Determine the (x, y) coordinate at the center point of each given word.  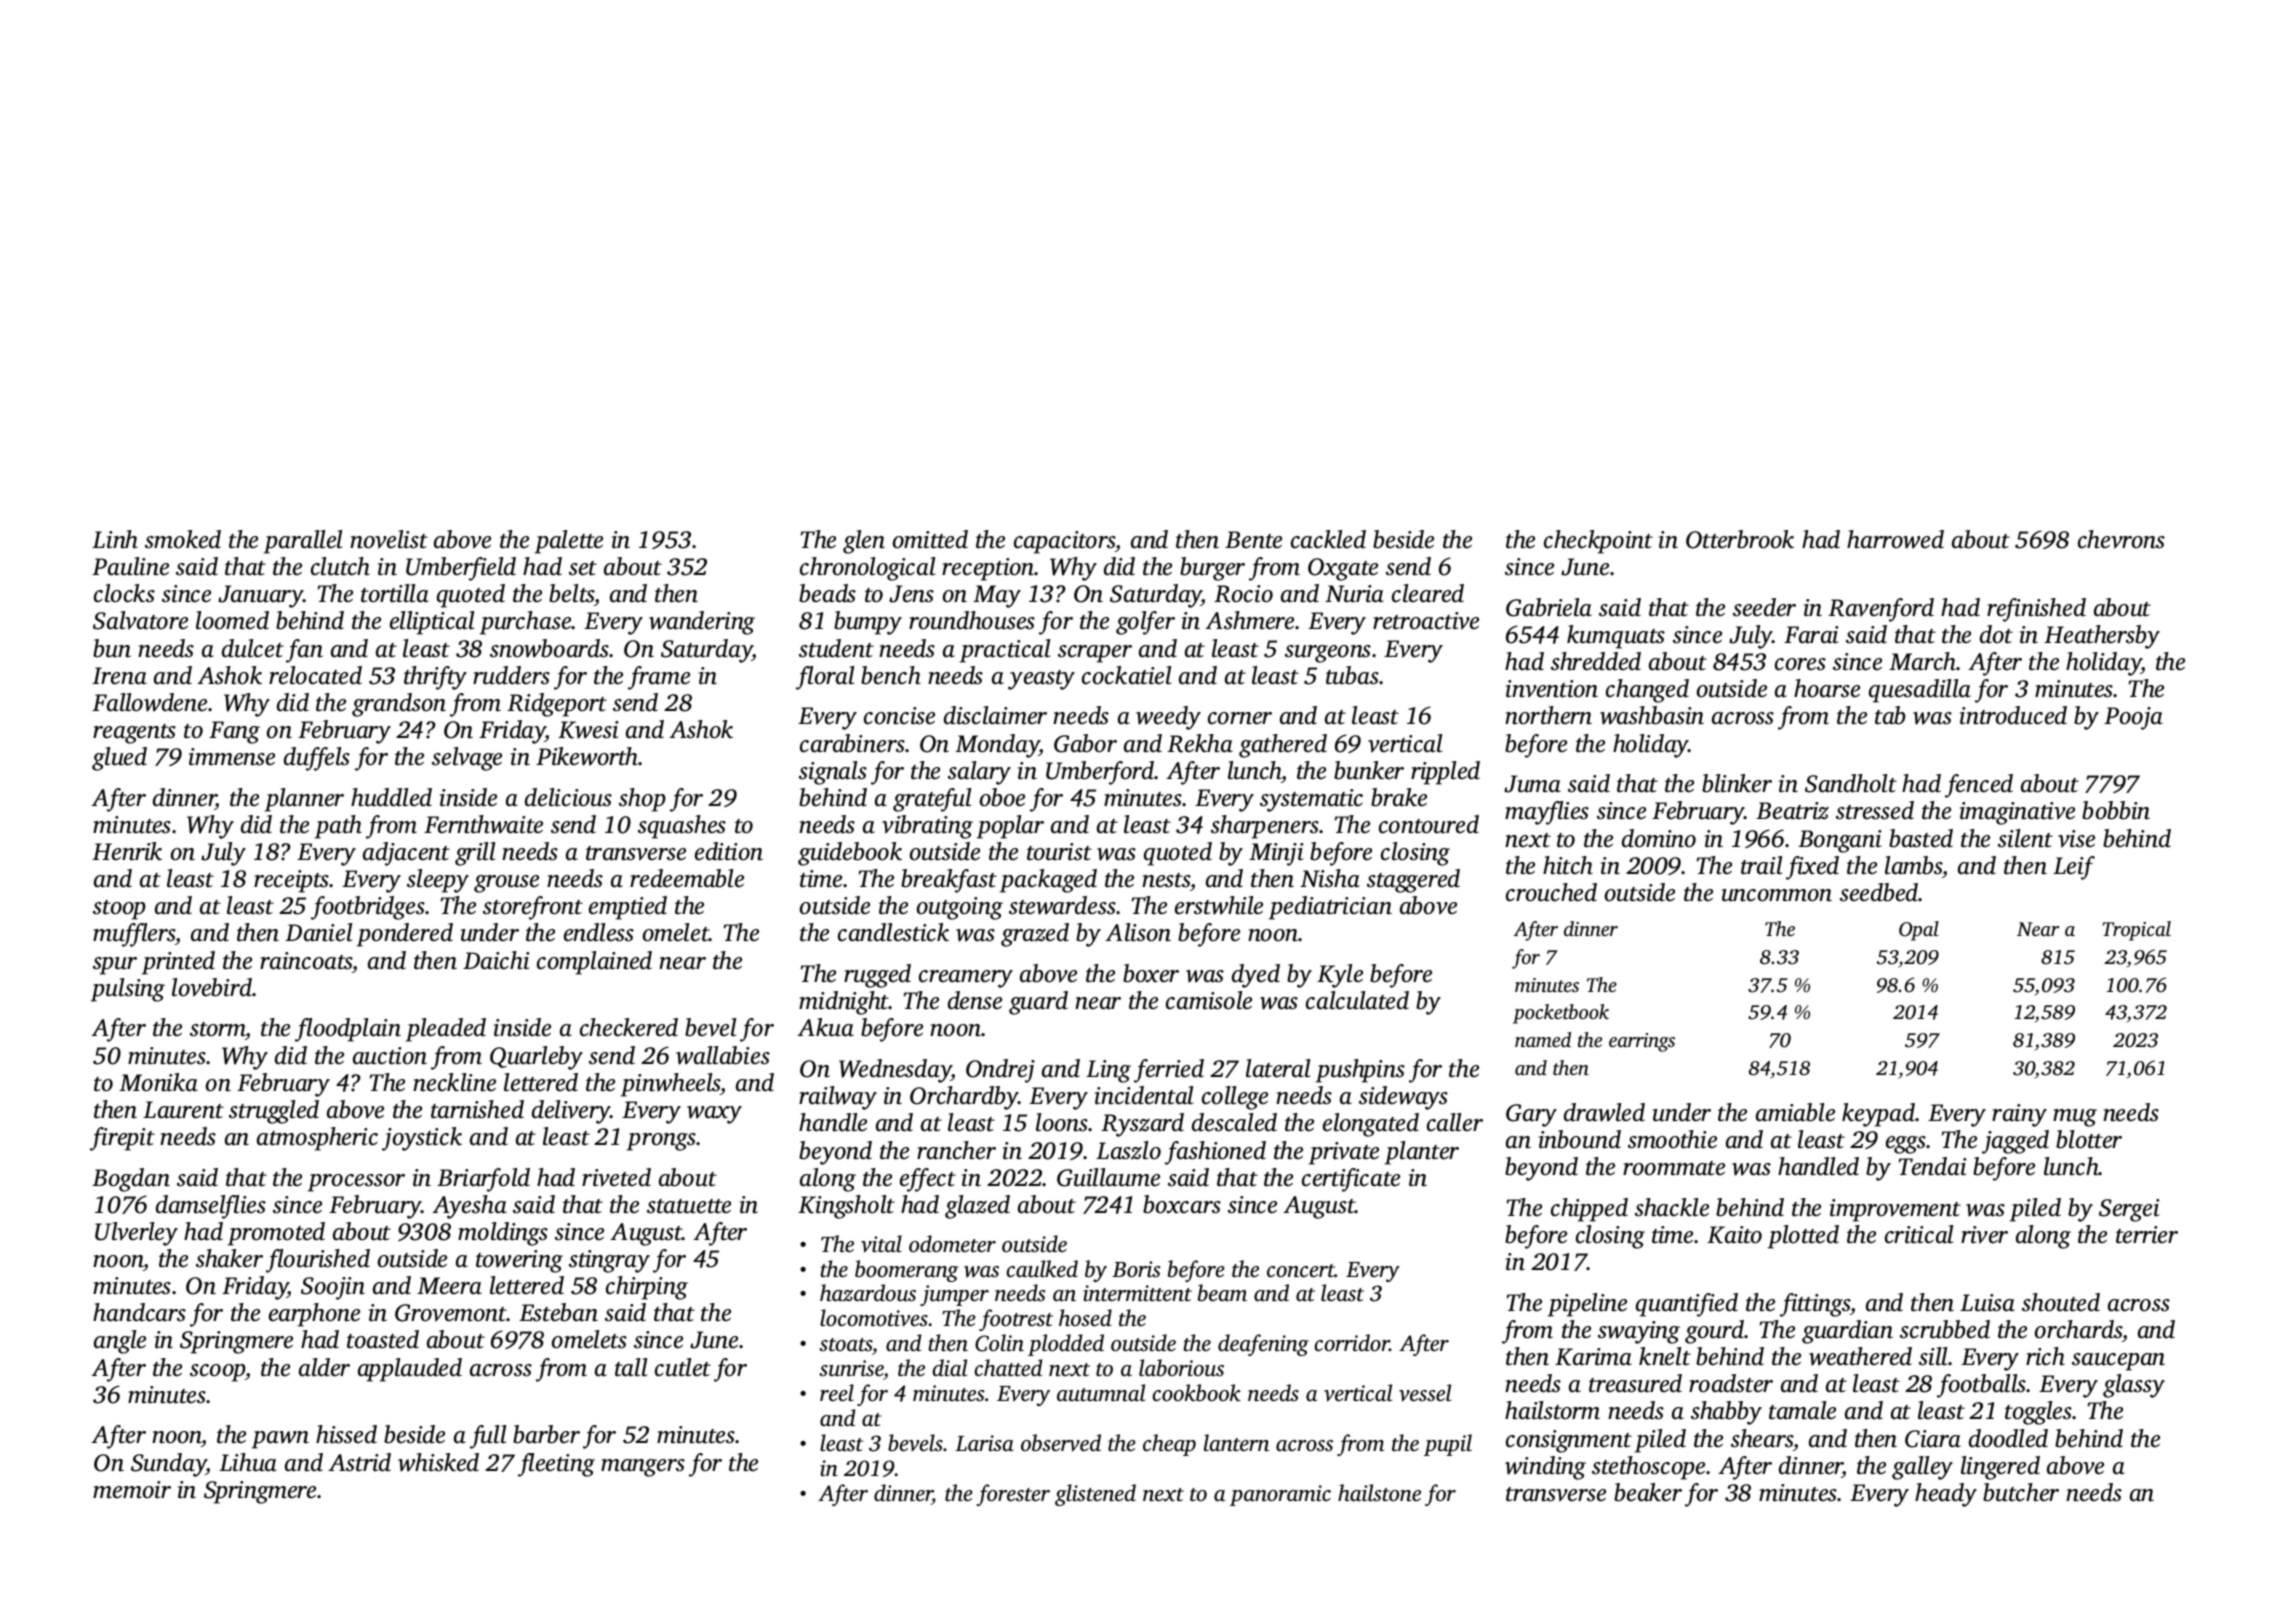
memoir (132, 1490)
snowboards (550, 648)
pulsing (128, 990)
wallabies (723, 1055)
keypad (1878, 1115)
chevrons (2121, 539)
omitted (930, 539)
